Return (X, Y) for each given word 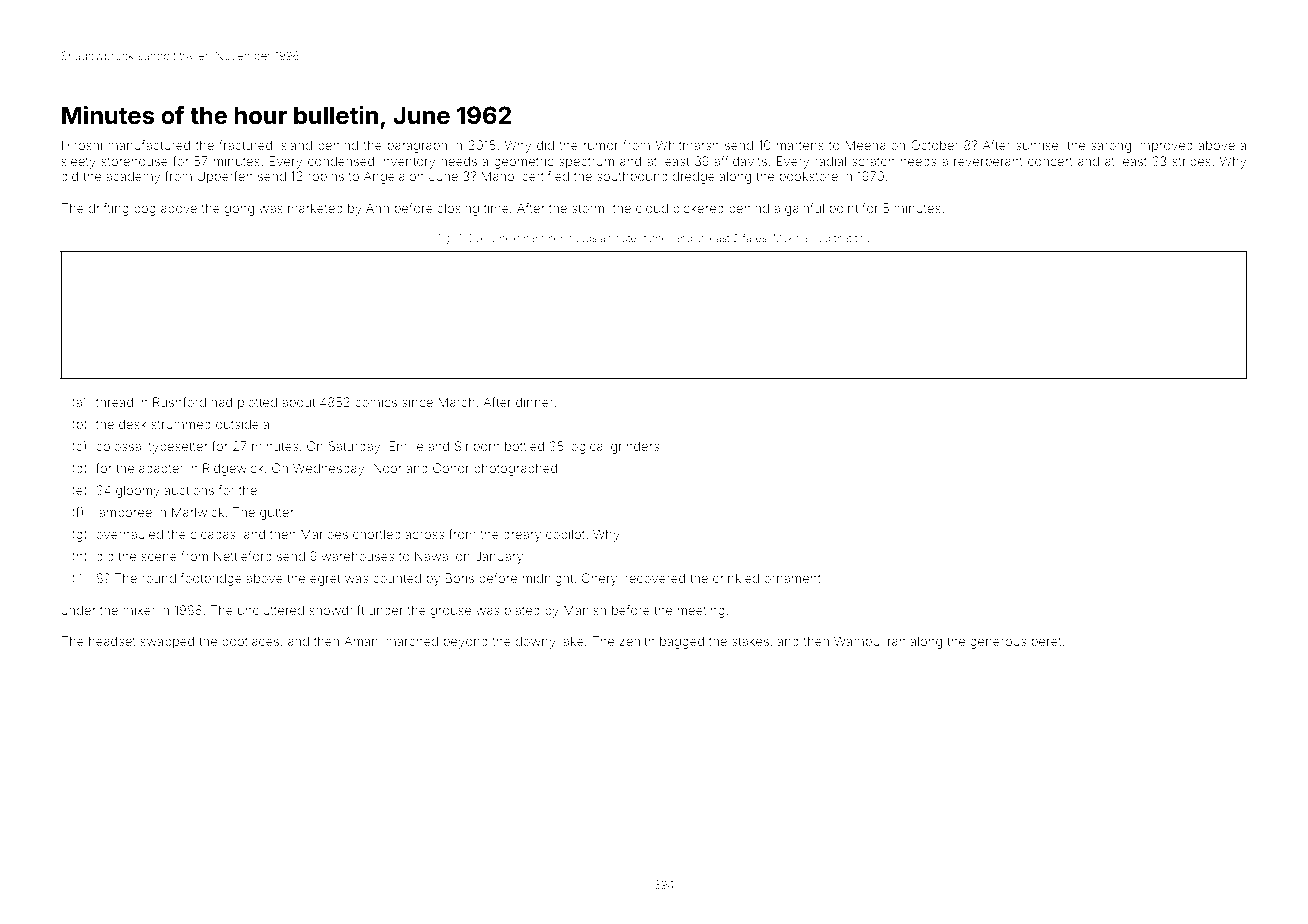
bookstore (809, 176)
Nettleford (243, 556)
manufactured (149, 145)
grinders (635, 447)
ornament (792, 578)
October (934, 145)
